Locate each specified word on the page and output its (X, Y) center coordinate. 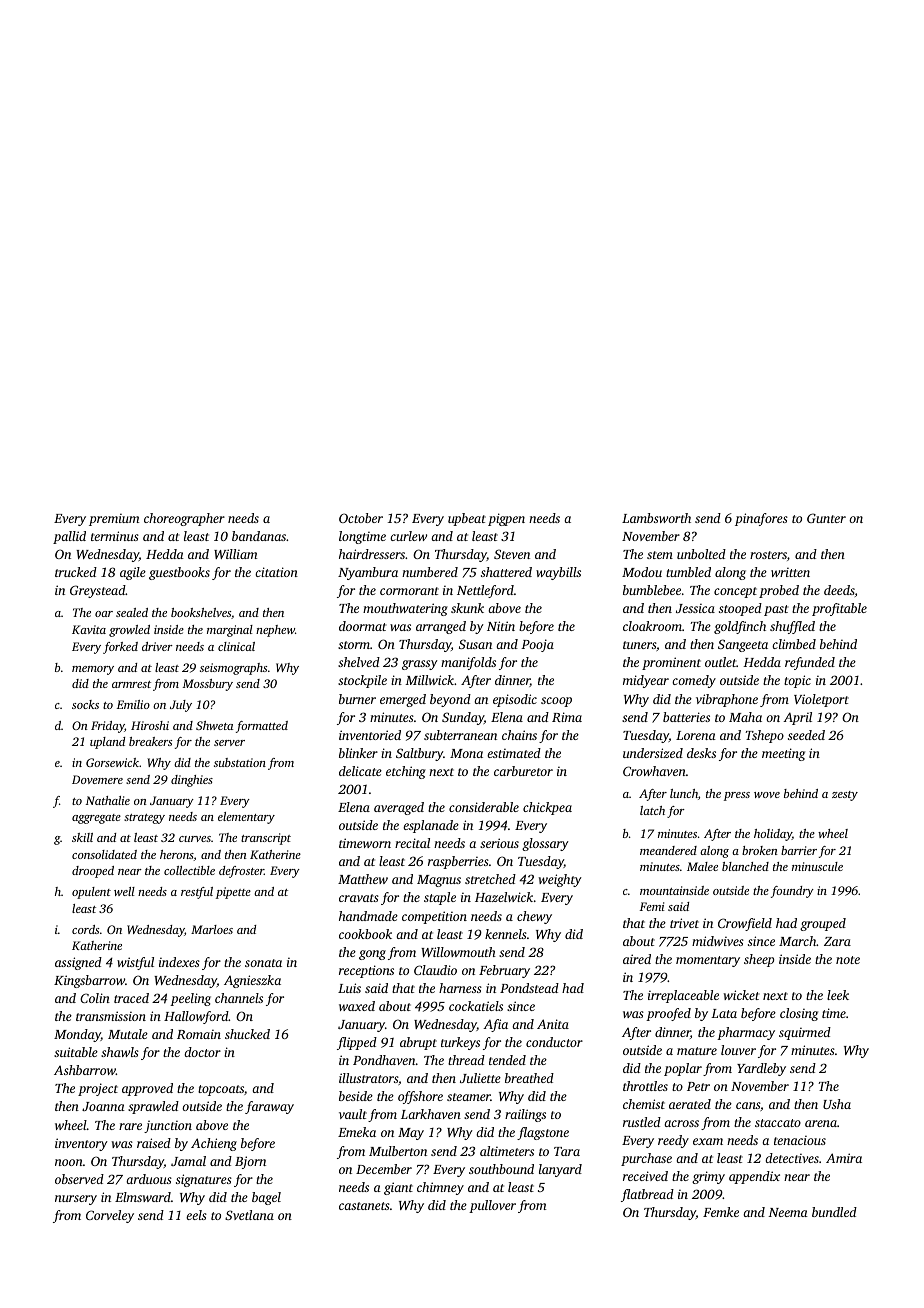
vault (353, 1114)
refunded (810, 663)
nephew (275, 631)
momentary (708, 961)
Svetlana (249, 1215)
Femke (721, 1212)
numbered (430, 572)
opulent (91, 893)
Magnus (439, 881)
